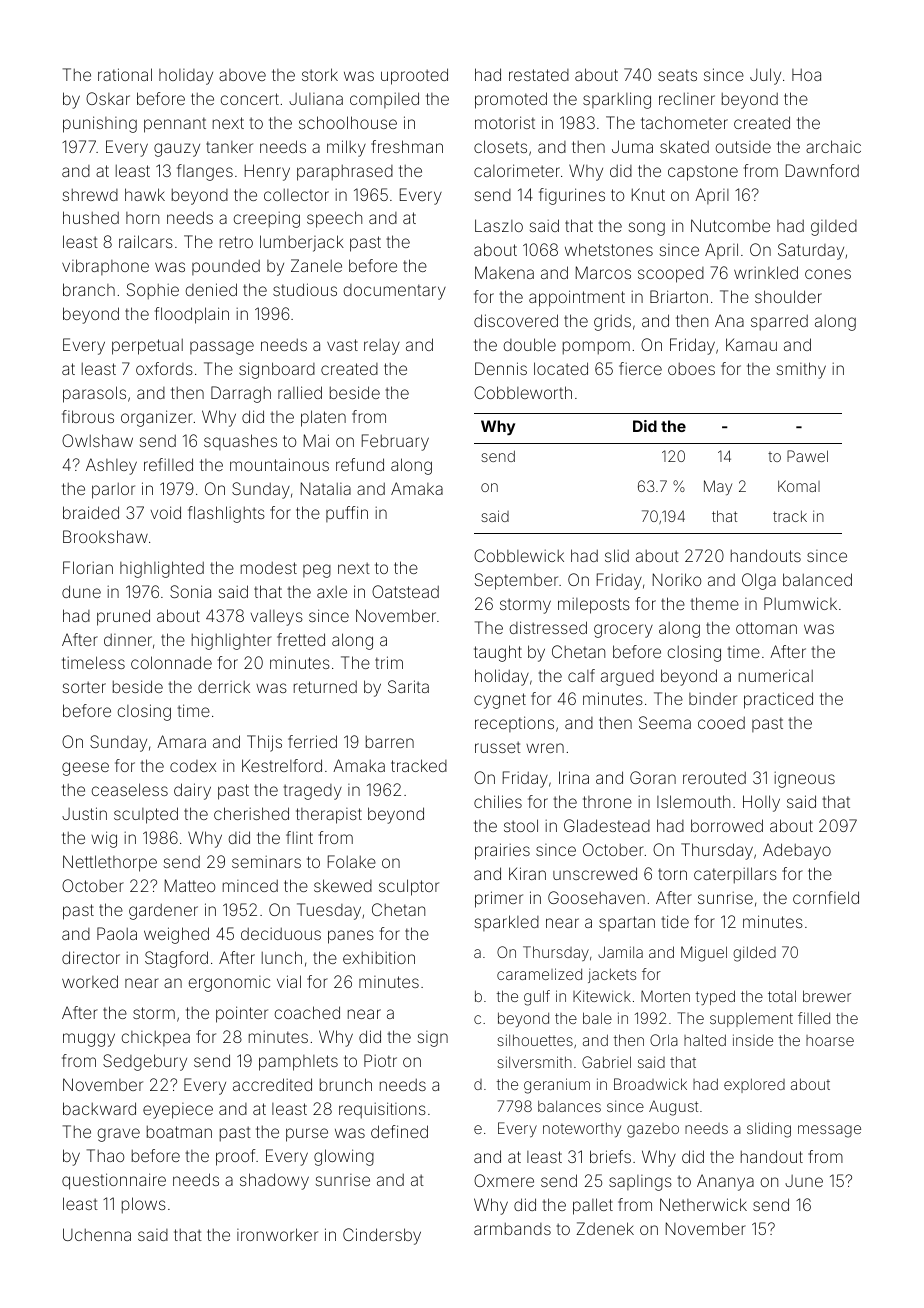 The height and width of the screenshot is (1308, 924). What do you see at coordinates (499, 225) in the screenshot?
I see `Laszlo` at bounding box center [499, 225].
